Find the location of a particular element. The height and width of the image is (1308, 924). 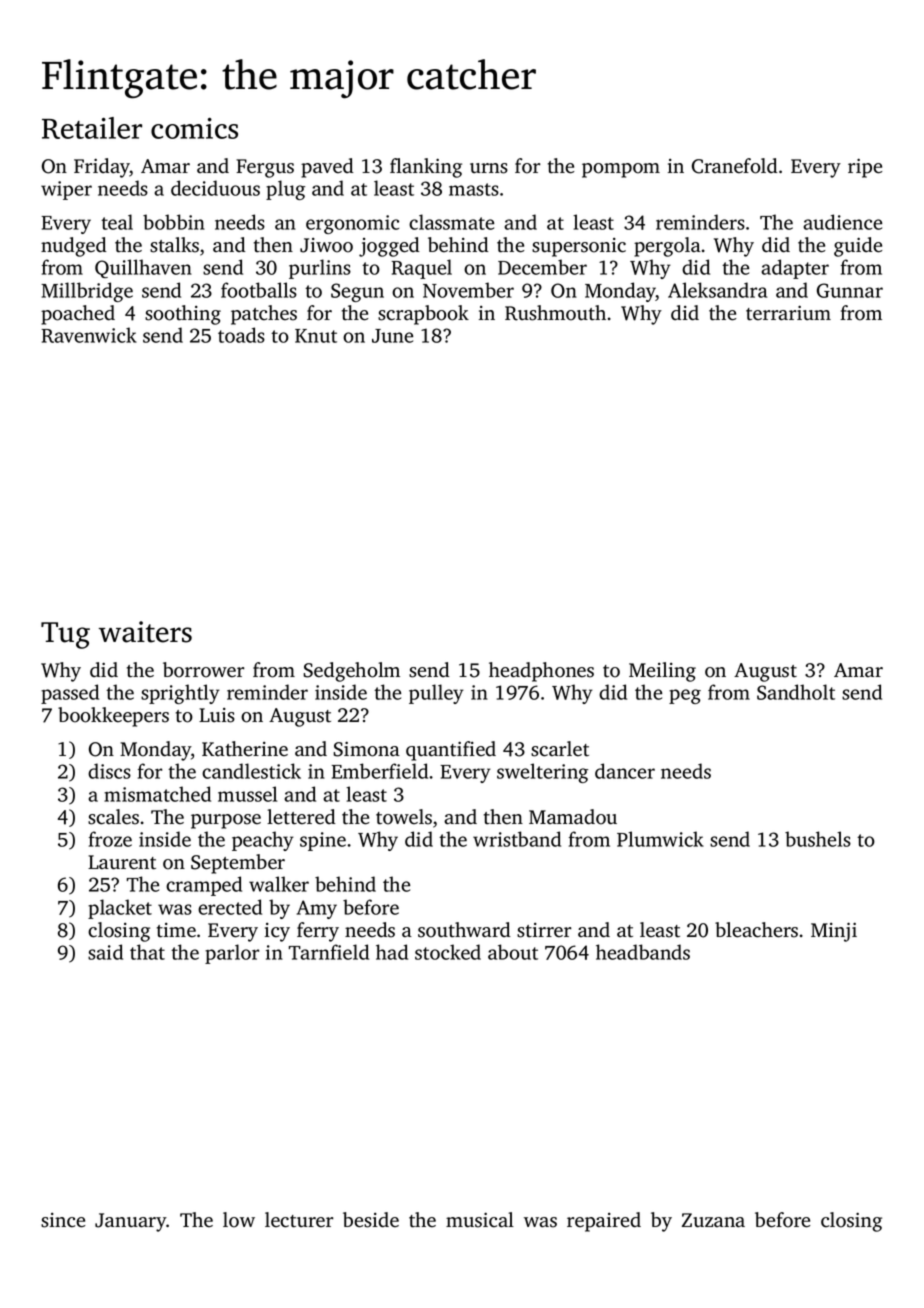

erected is located at coordinates (230, 907).
